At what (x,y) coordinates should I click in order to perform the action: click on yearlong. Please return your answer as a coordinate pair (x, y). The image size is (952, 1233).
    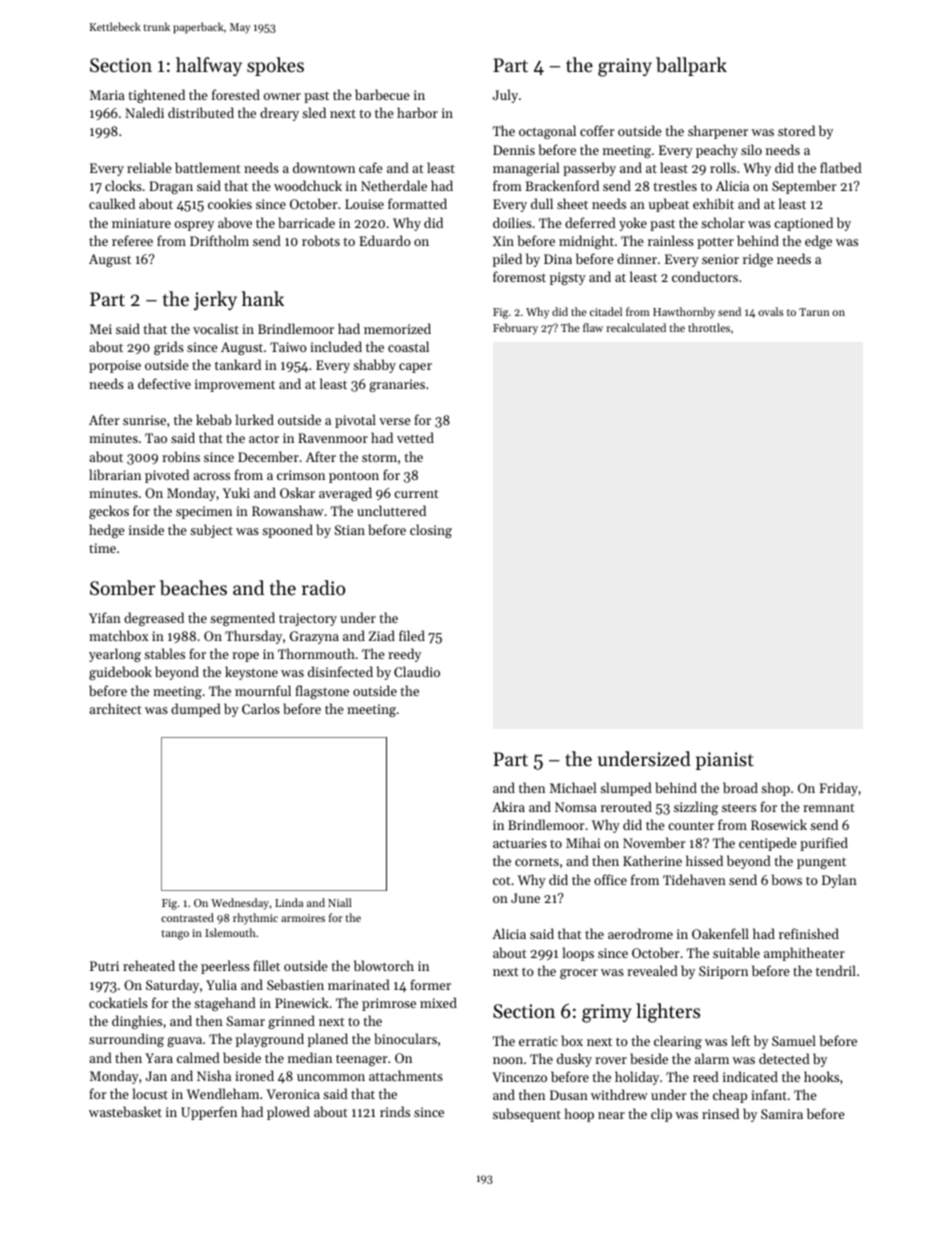
    Looking at the image, I should click on (115, 655).
